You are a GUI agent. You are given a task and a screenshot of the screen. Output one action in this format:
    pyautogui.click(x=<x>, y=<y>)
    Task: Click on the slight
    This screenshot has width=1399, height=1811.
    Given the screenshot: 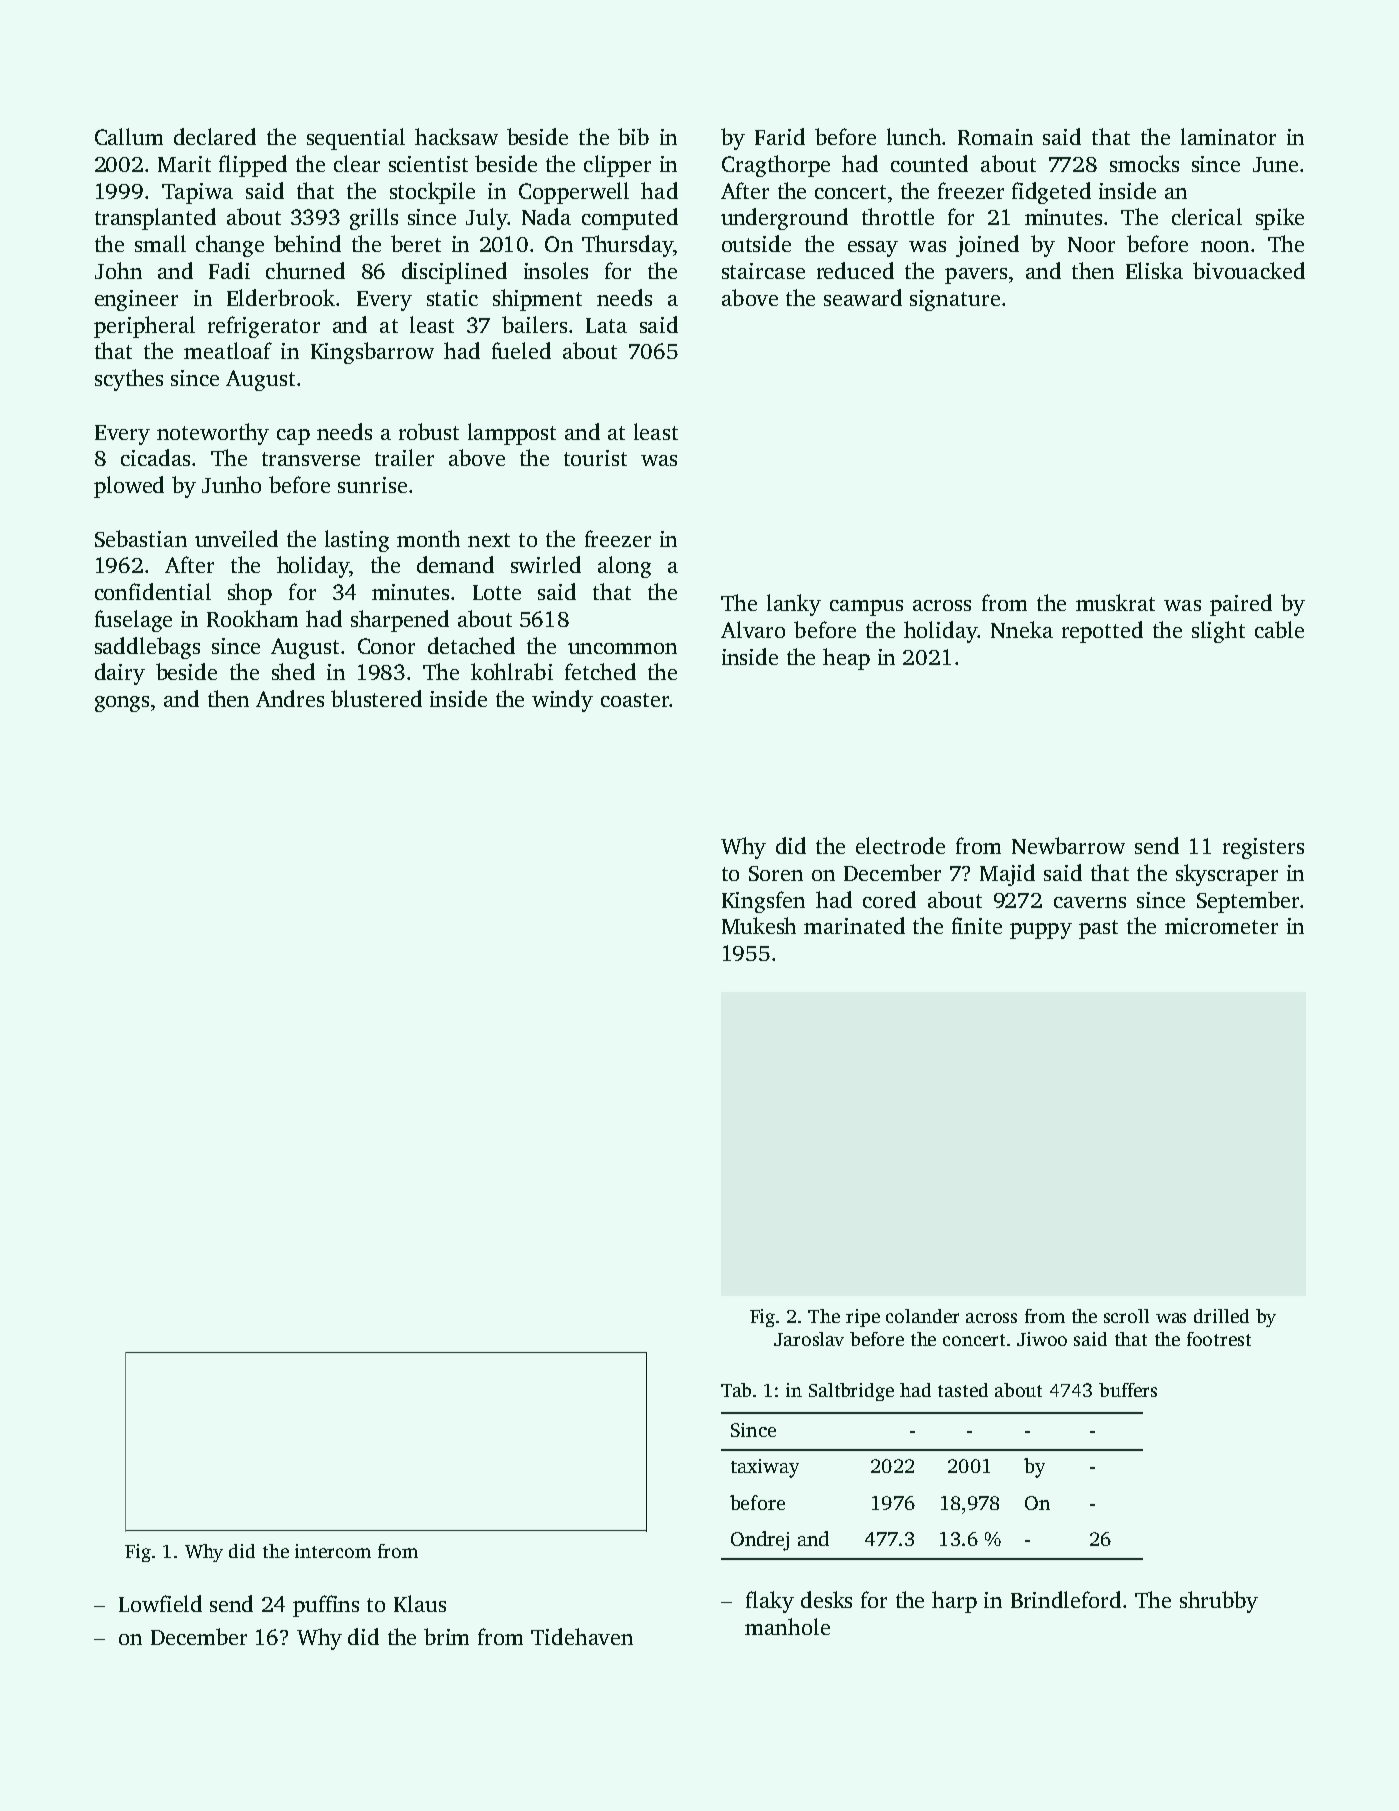 What is the action you would take?
    pyautogui.click(x=1218, y=632)
